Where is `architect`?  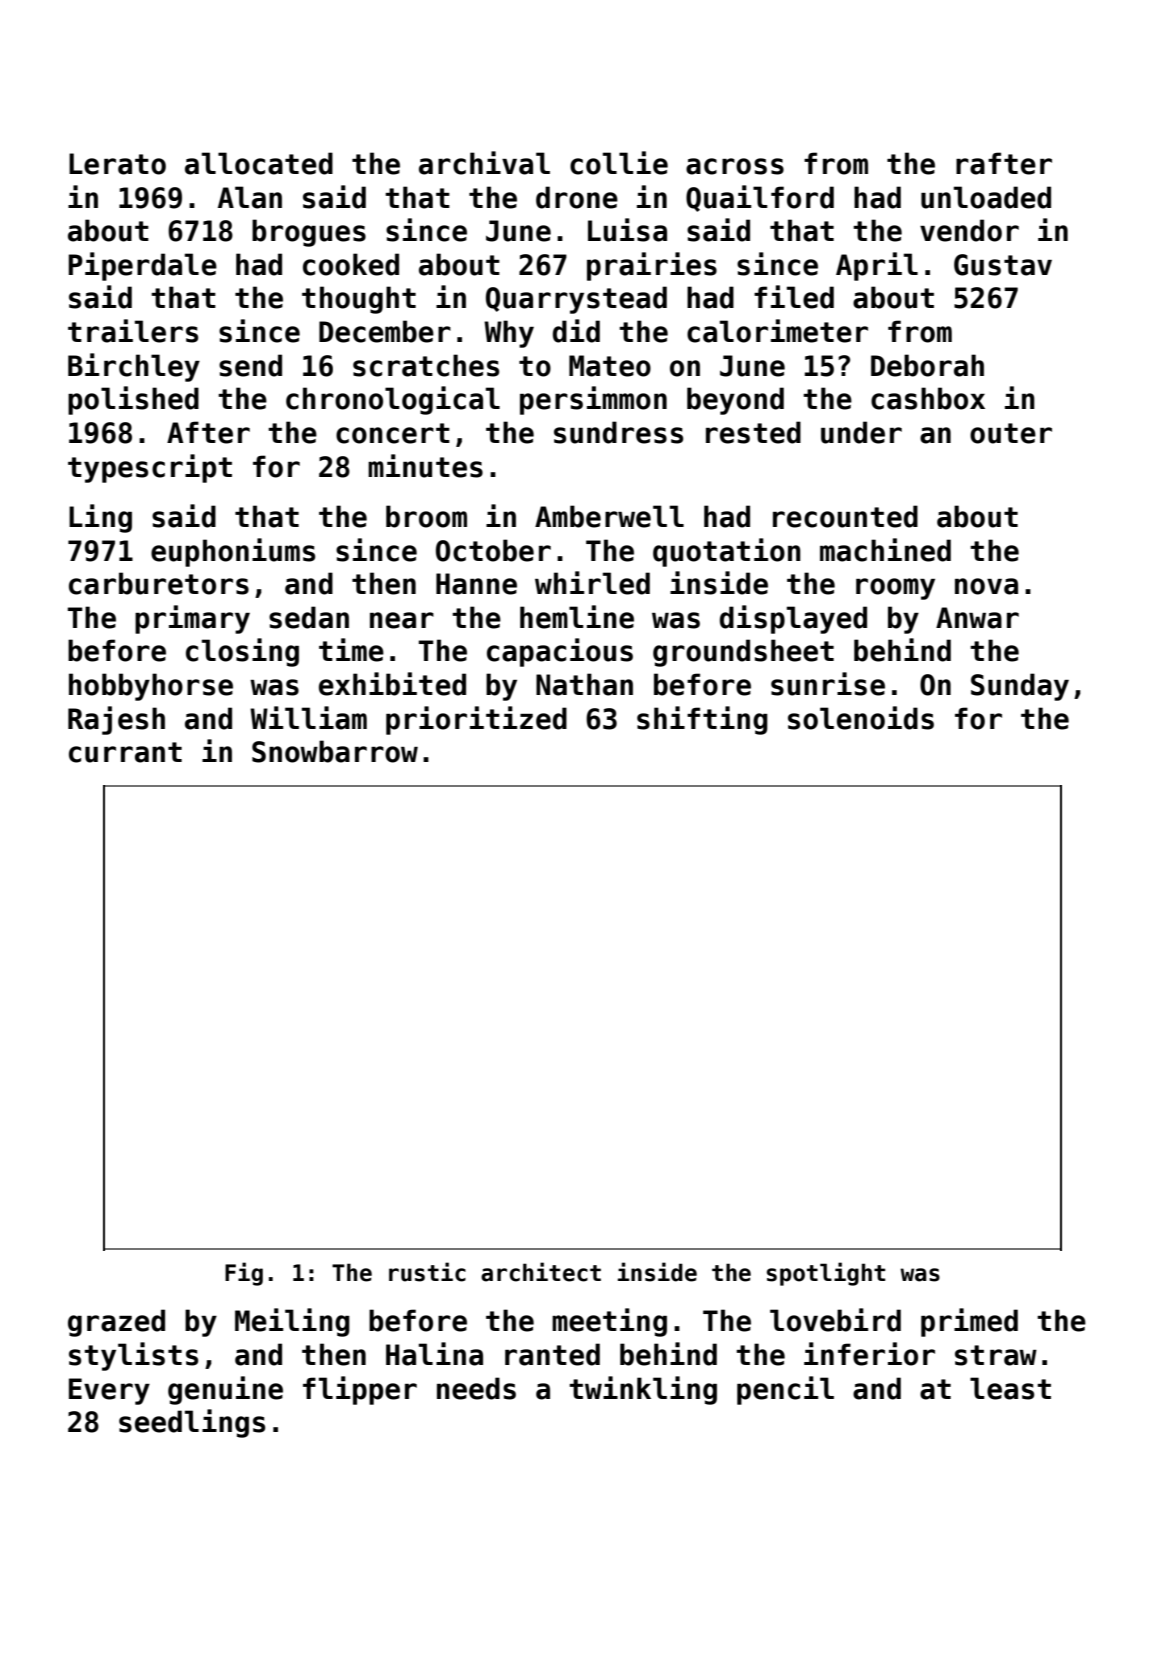
architect is located at coordinates (541, 1272).
